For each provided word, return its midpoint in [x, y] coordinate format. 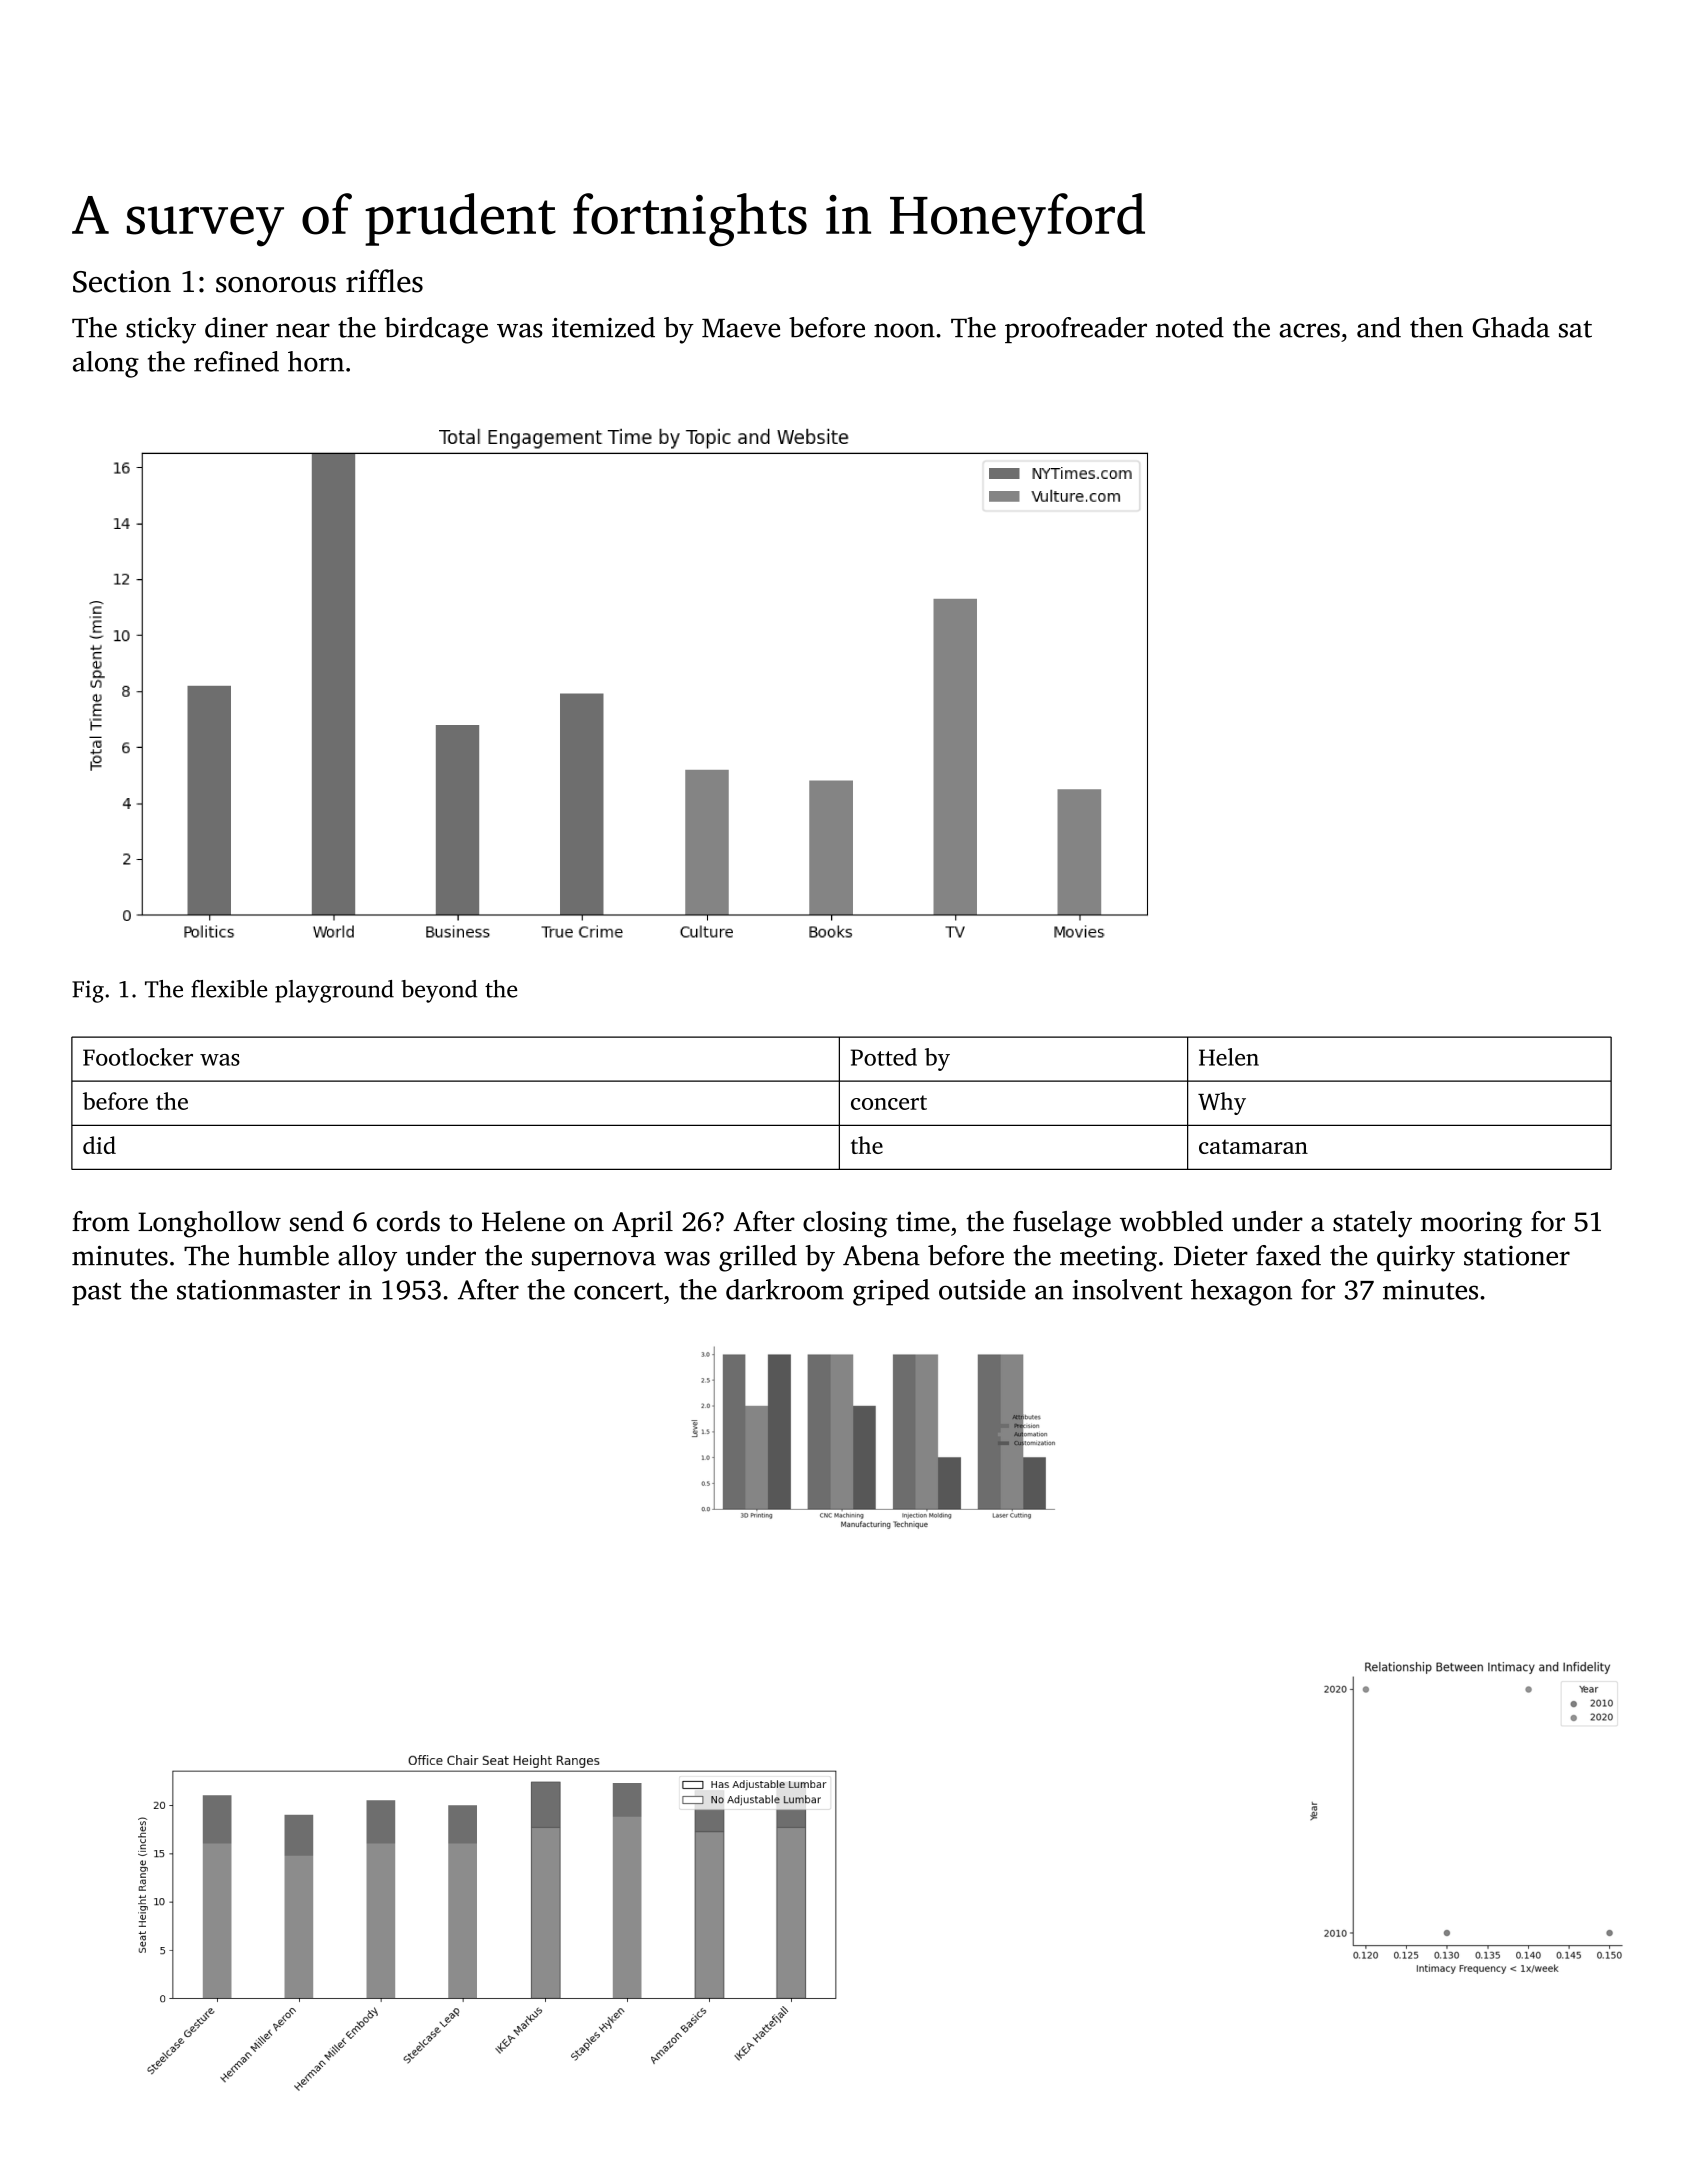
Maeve [741, 328]
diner [236, 327]
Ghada [1511, 327]
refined [236, 361]
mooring [1471, 1224]
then [1436, 327]
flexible [229, 989]
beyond [439, 991]
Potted [884, 1057]
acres [1309, 330]
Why [1222, 1103]
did [99, 1145]
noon [904, 330]
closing [845, 1224]
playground [334, 991]
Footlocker [138, 1057]
